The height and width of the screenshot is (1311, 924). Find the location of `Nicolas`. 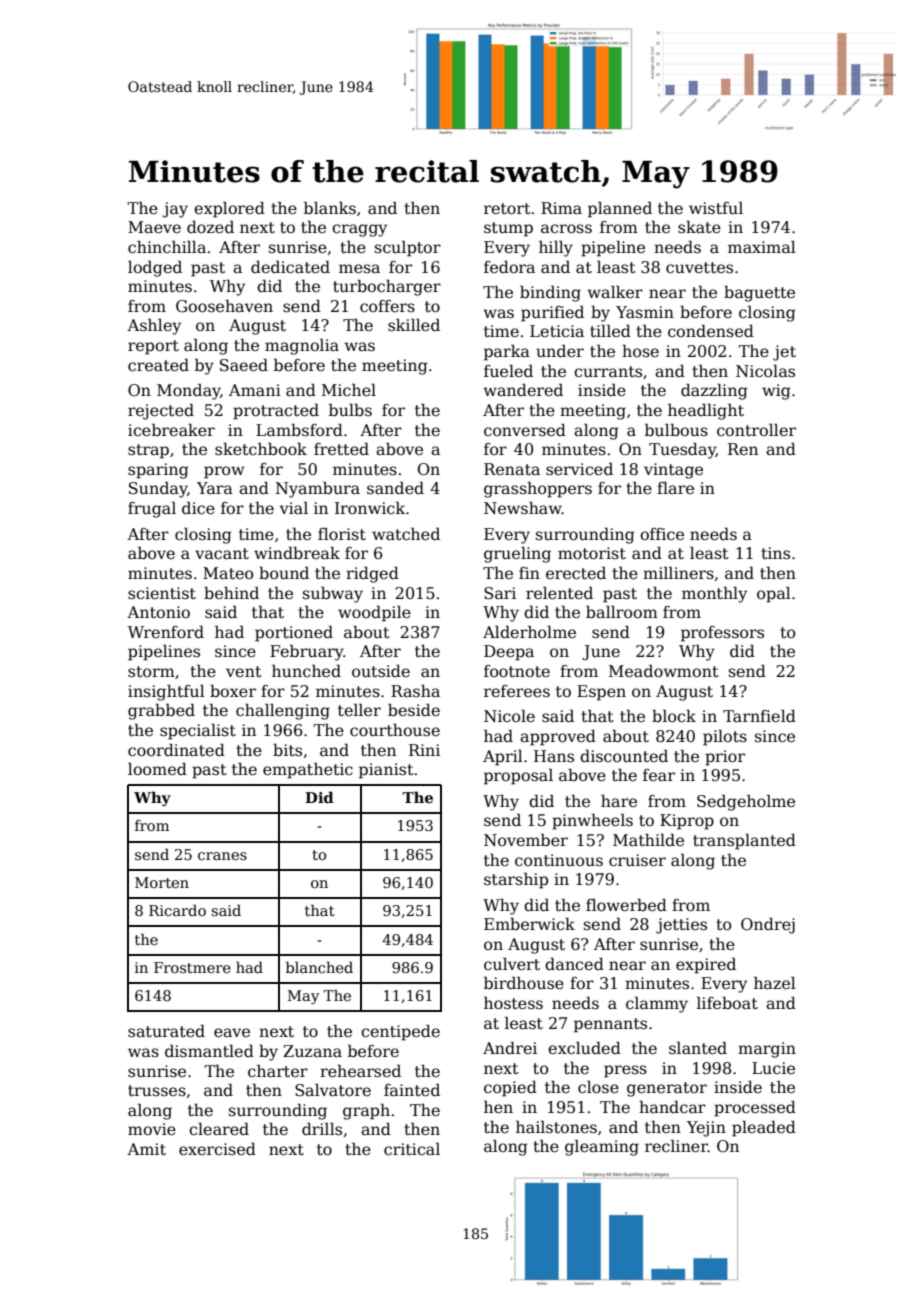

Nicolas is located at coordinates (765, 371).
